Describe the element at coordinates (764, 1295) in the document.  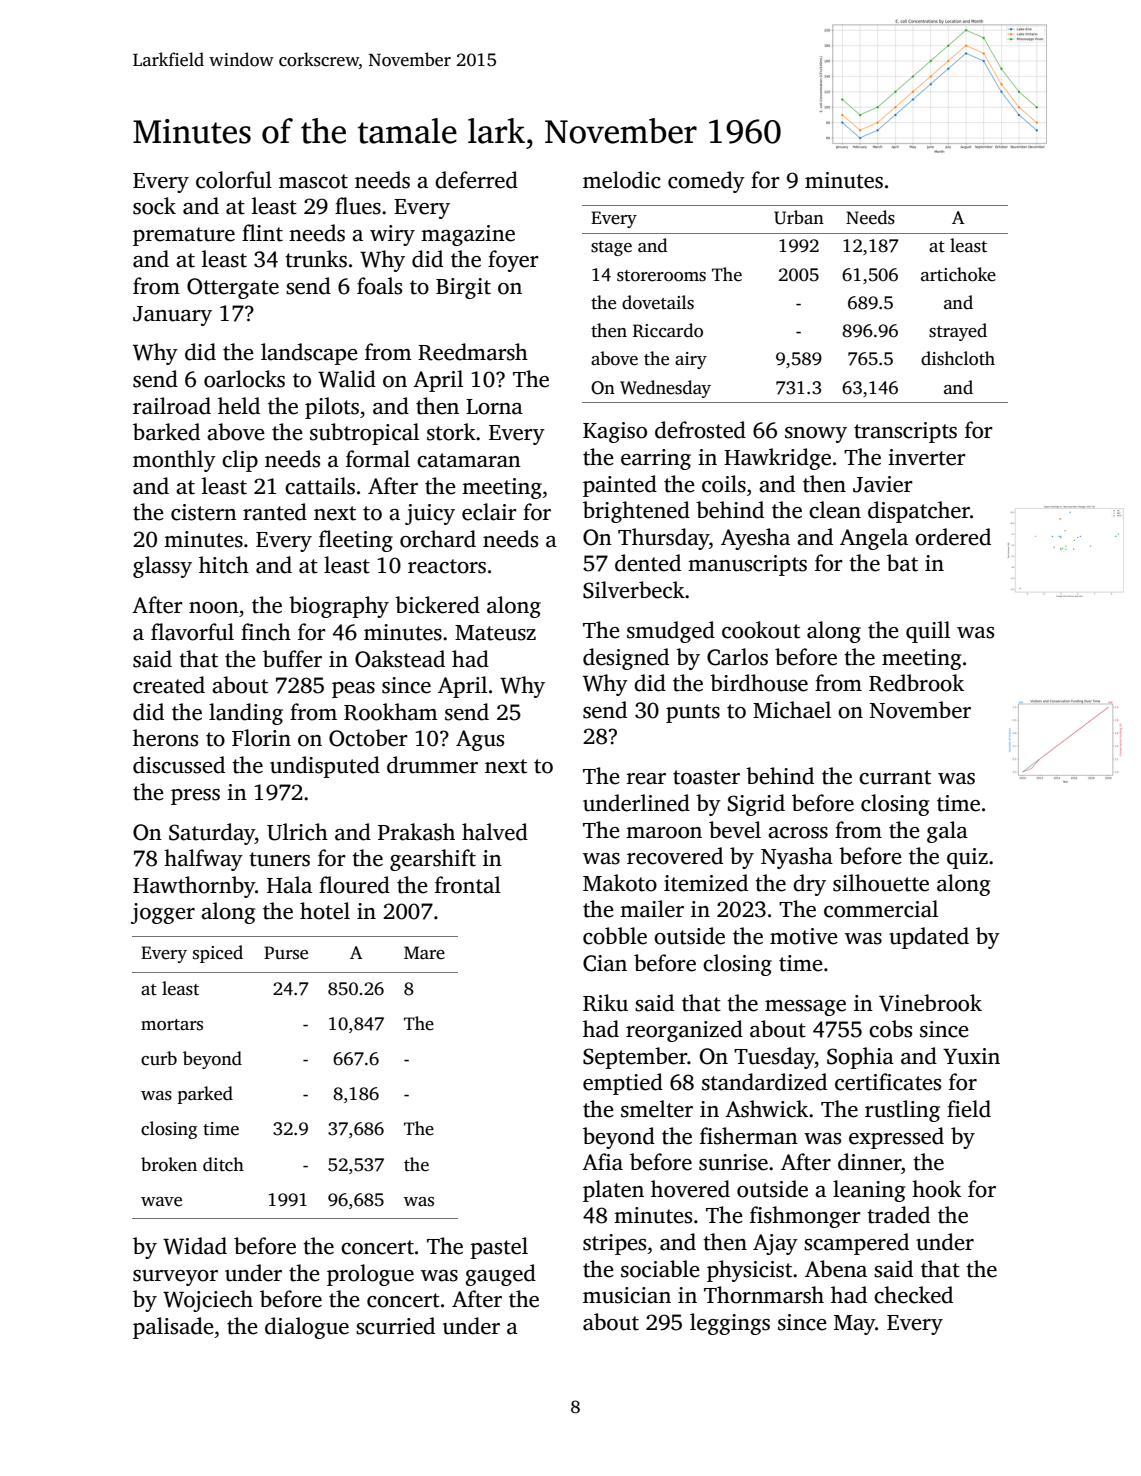
I see `Thornmarsh` at that location.
